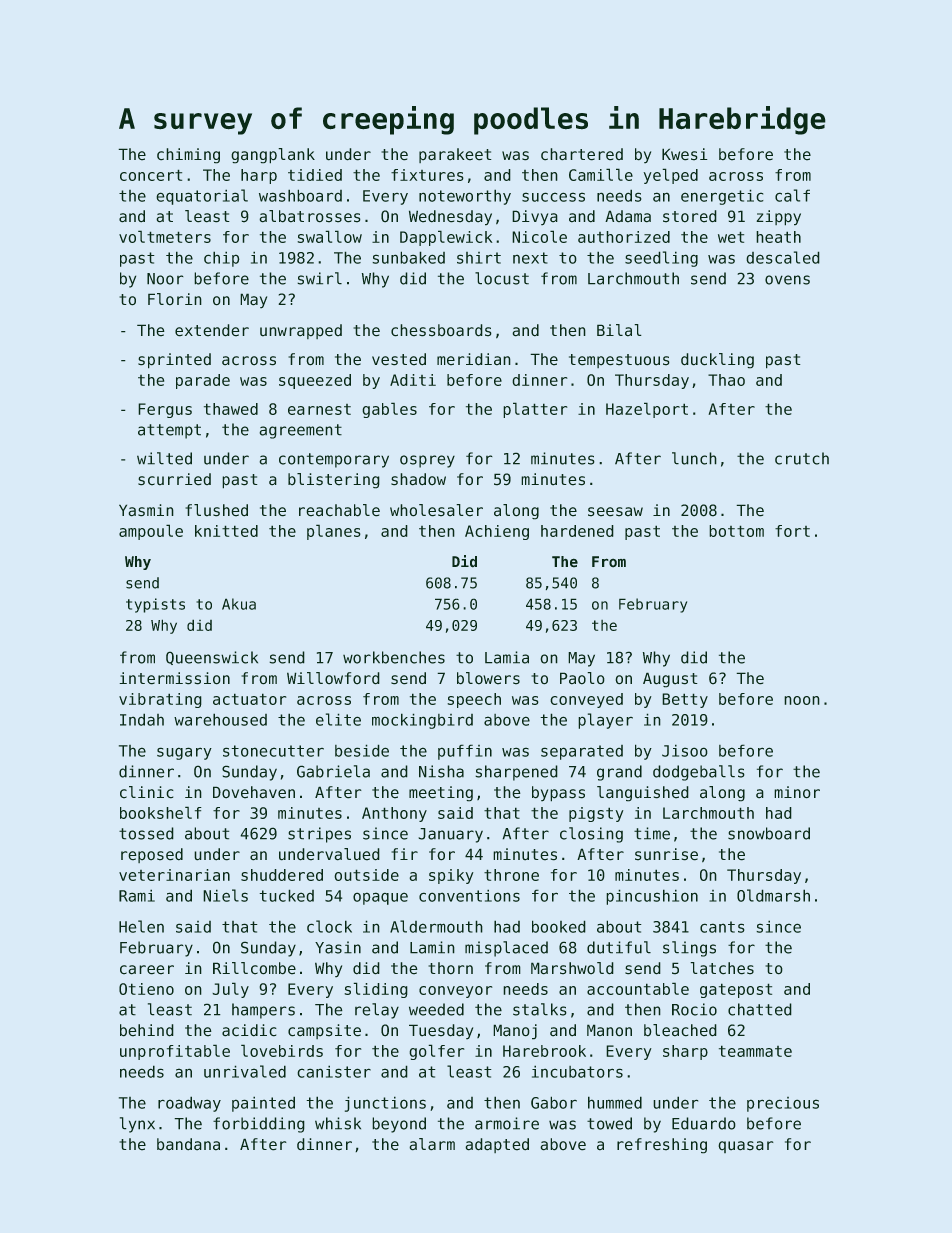  What do you see at coordinates (254, 792) in the screenshot?
I see `Dovehaven` at bounding box center [254, 792].
